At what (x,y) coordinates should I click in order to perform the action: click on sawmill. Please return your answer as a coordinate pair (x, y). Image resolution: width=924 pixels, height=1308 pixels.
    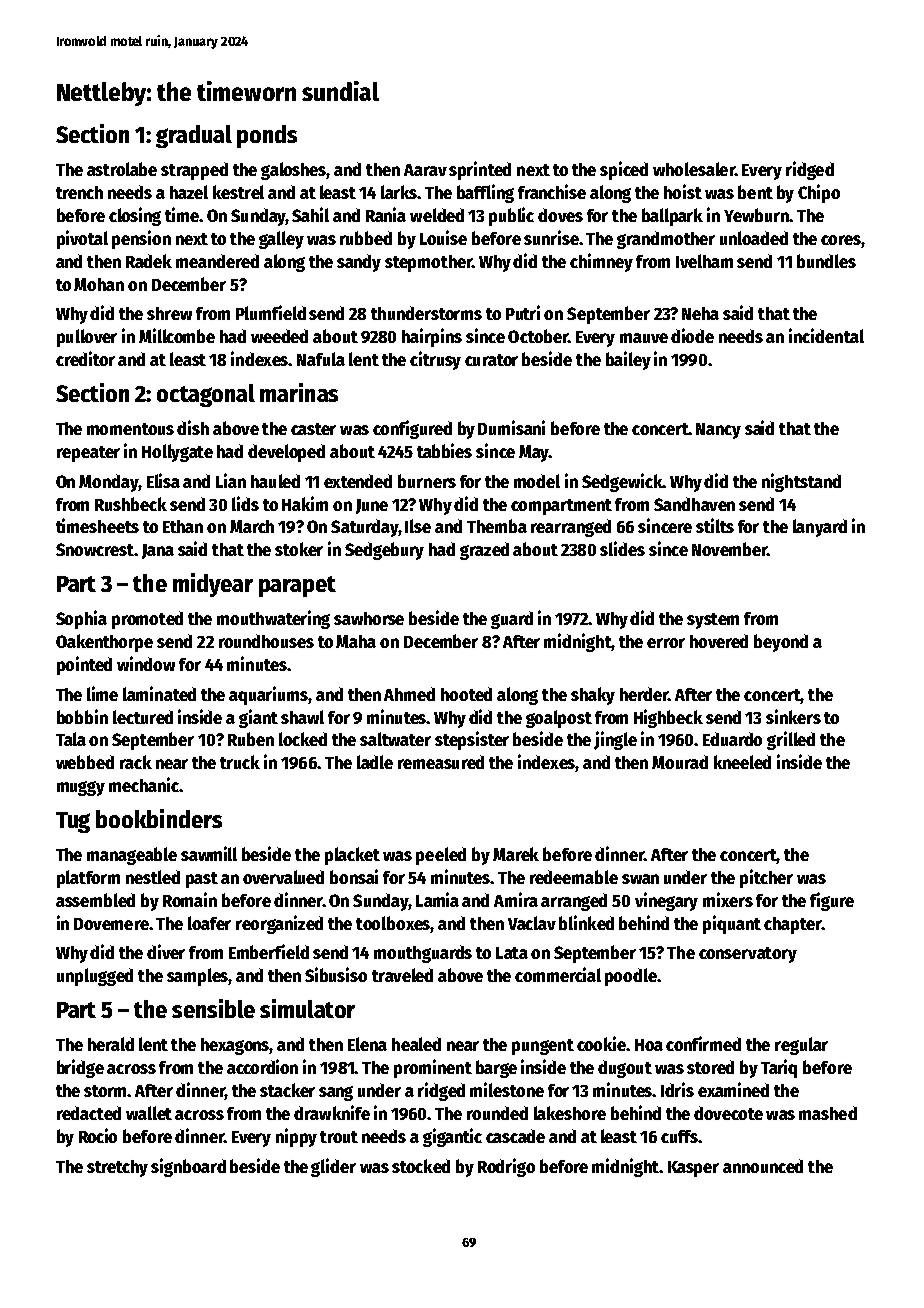
    Looking at the image, I should click on (209, 853).
